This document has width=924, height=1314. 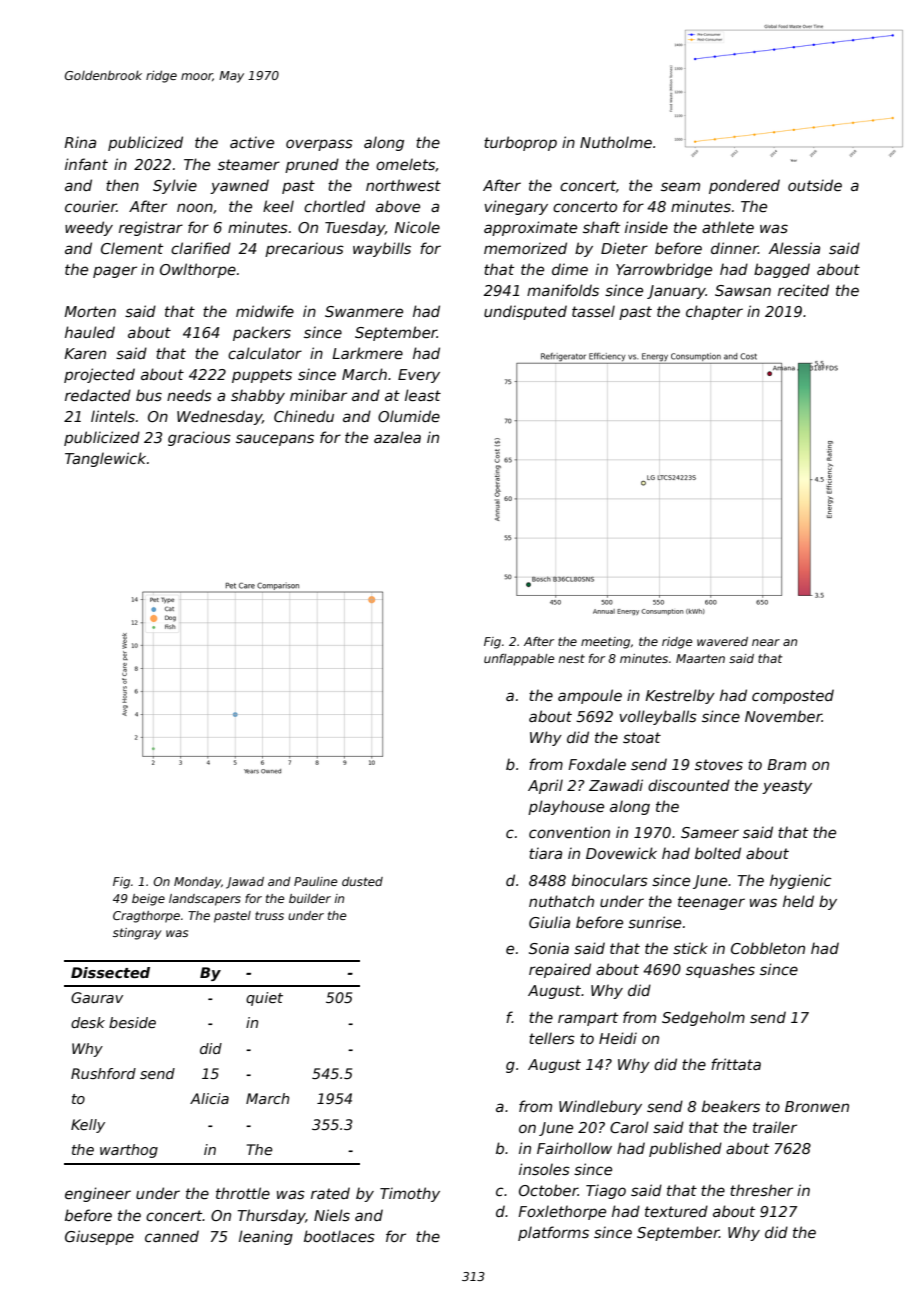 What do you see at coordinates (99, 1237) in the document?
I see `Giuseppe` at bounding box center [99, 1237].
